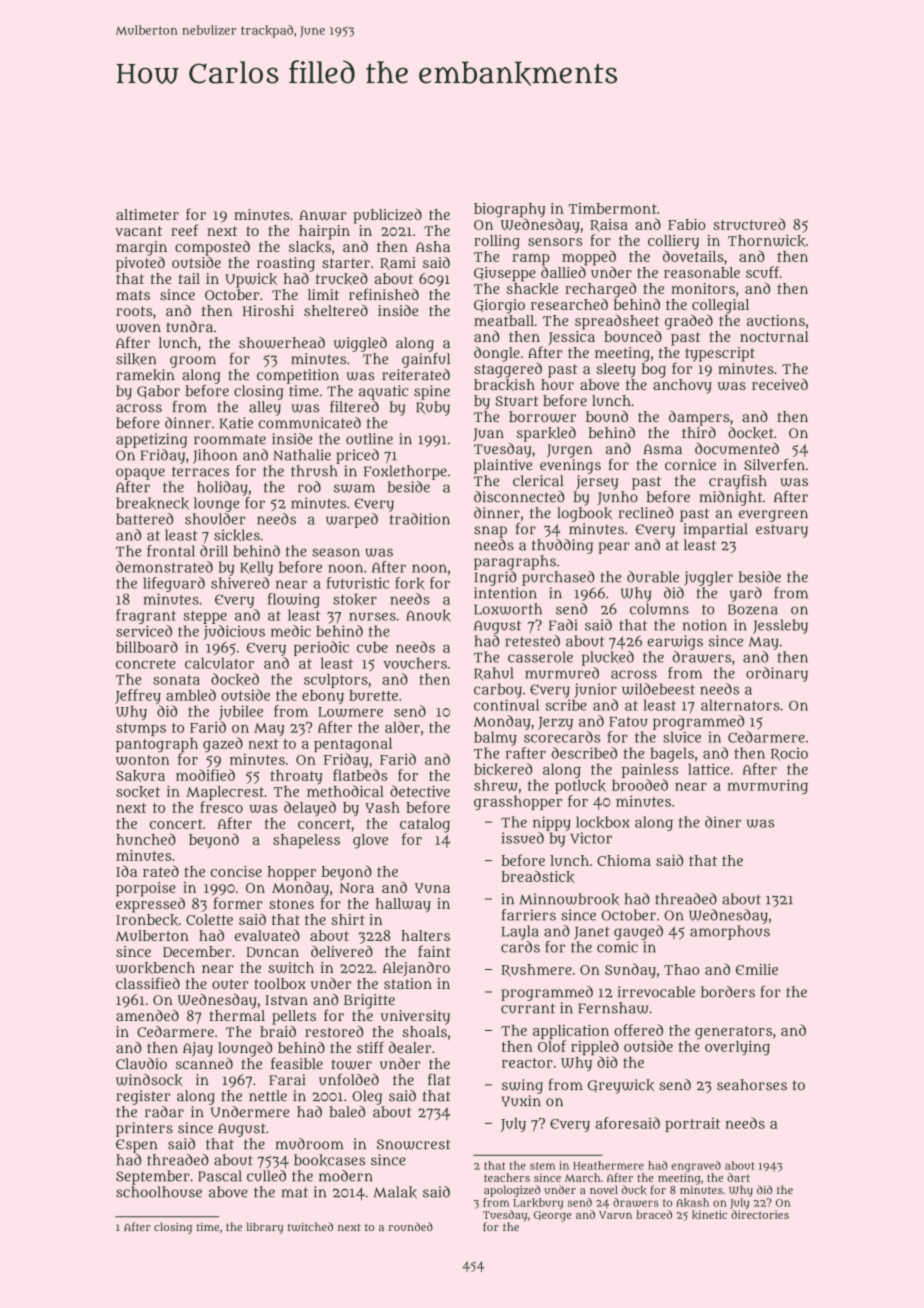 This screenshot has width=924, height=1308. What do you see at coordinates (569, 899) in the screenshot?
I see `Minnowbrook` at bounding box center [569, 899].
